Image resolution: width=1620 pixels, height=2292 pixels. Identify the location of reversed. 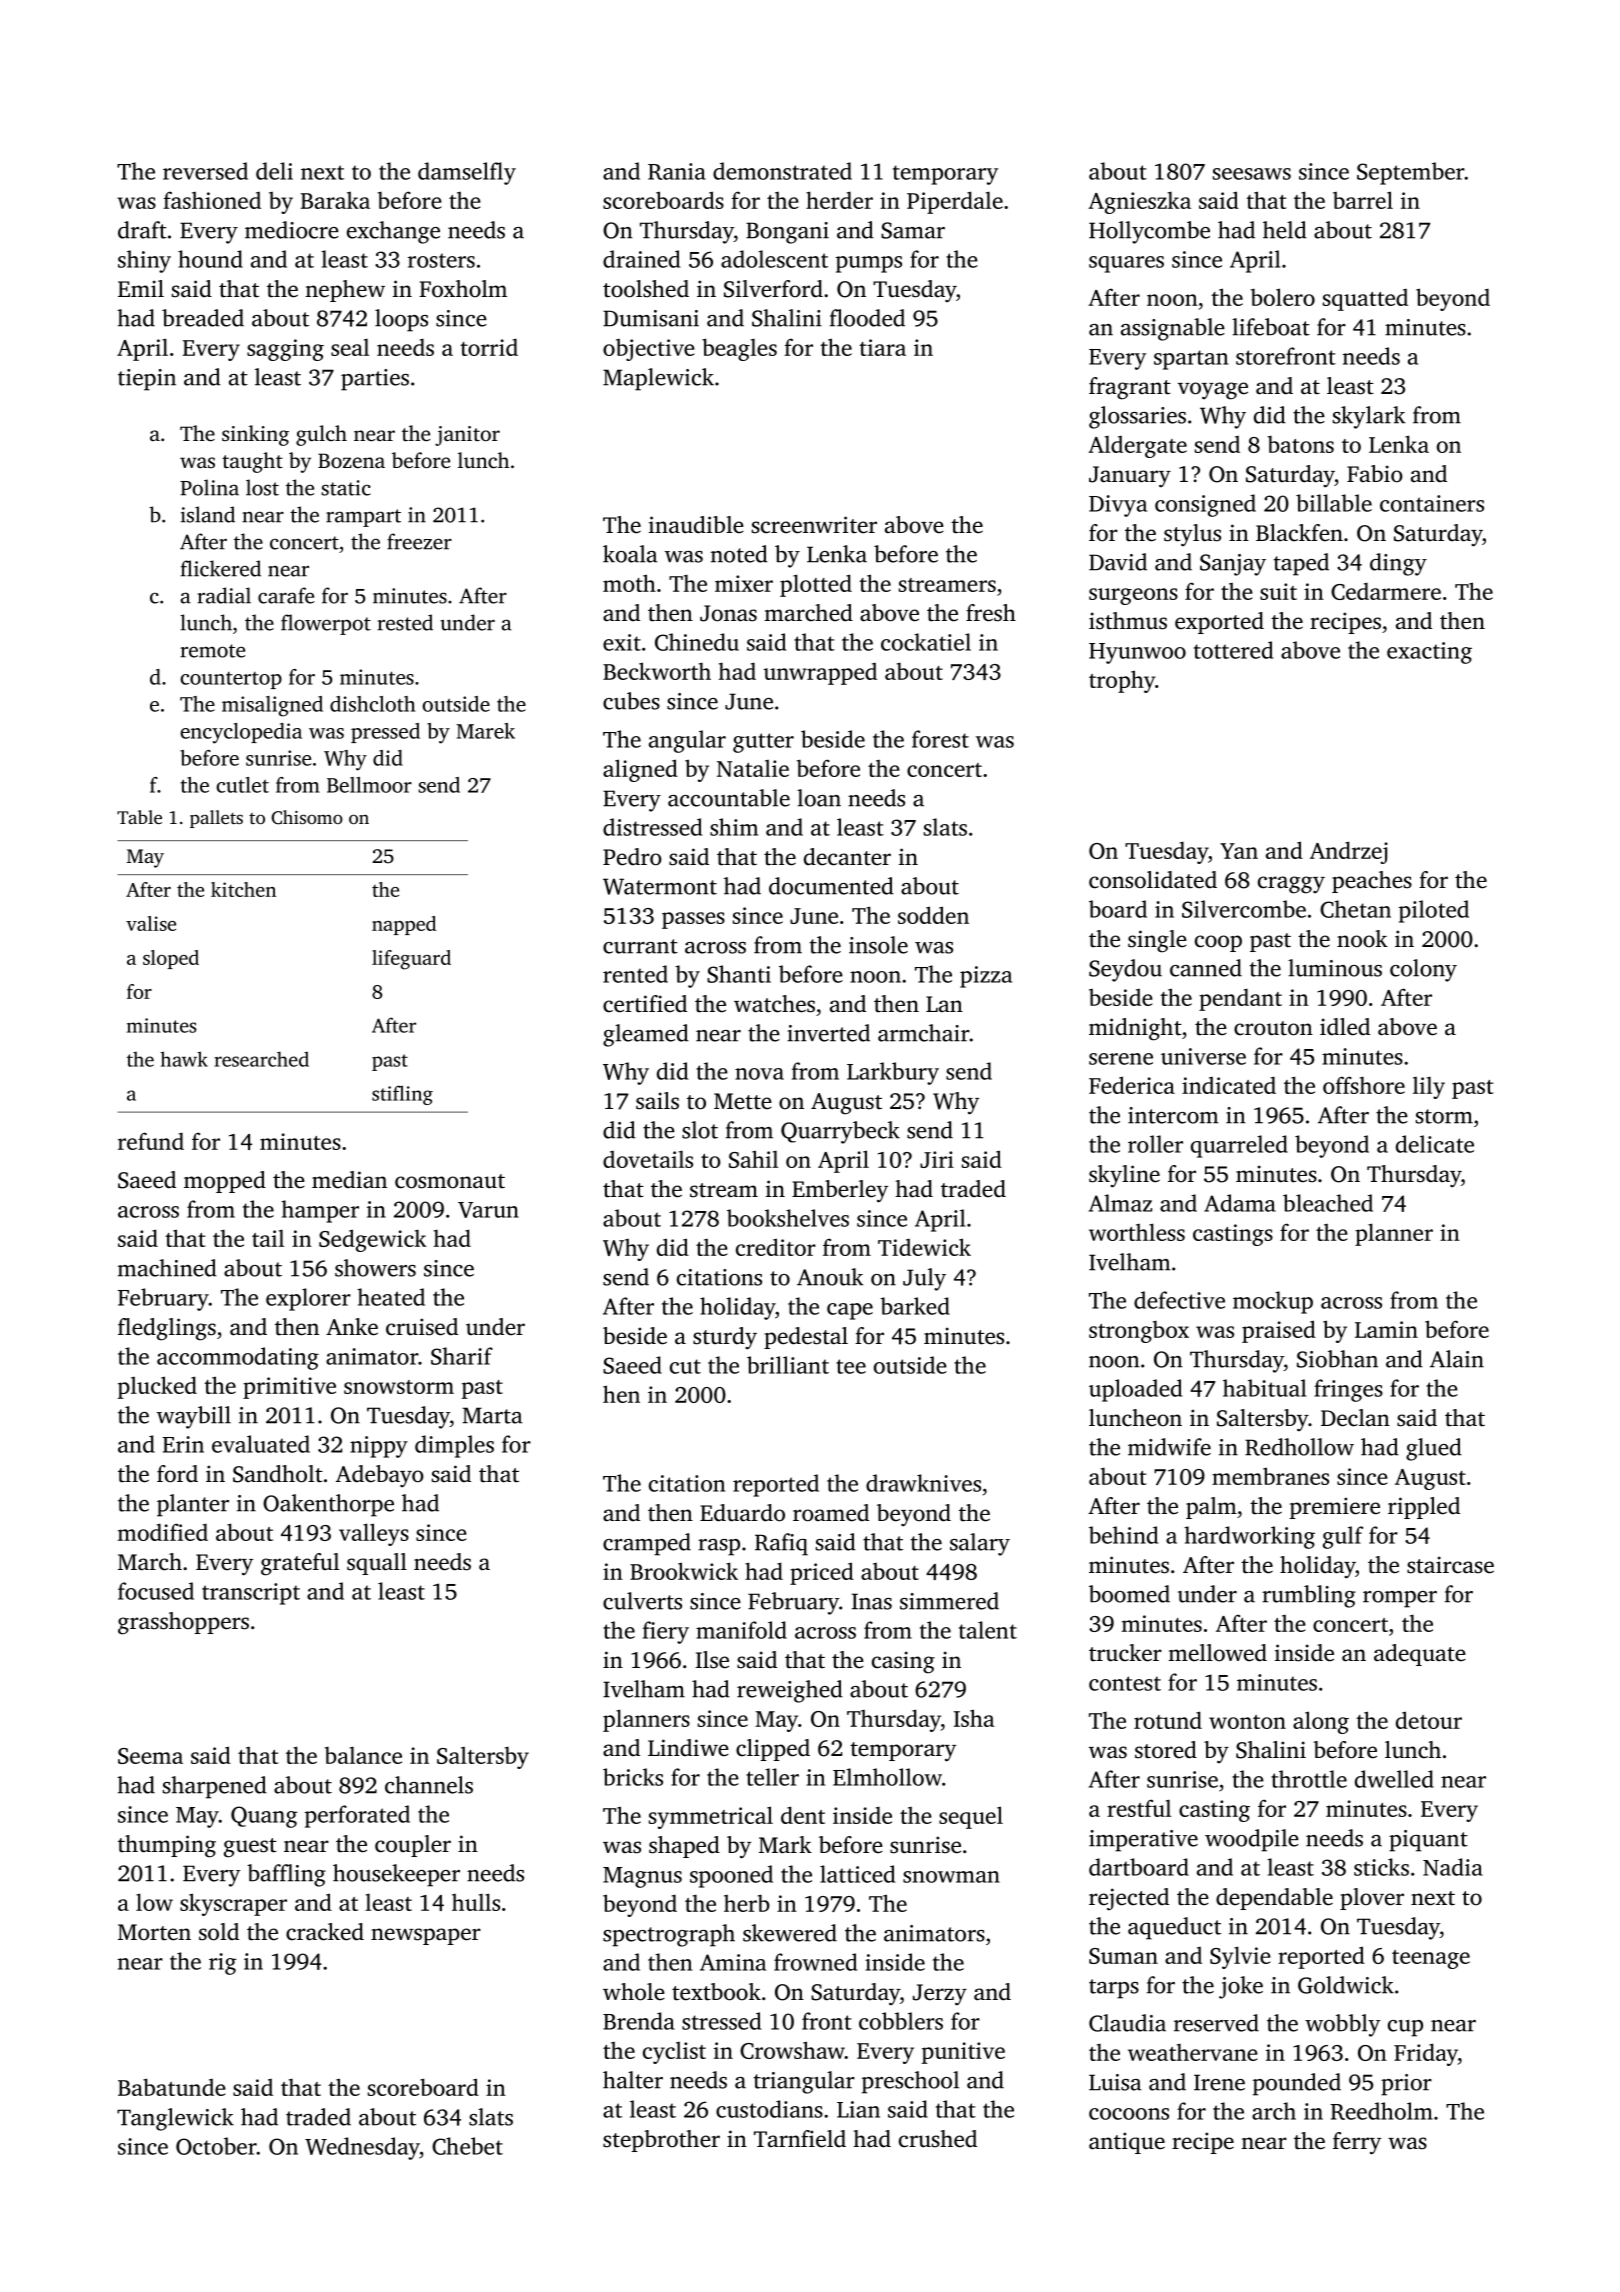
(205, 171).
